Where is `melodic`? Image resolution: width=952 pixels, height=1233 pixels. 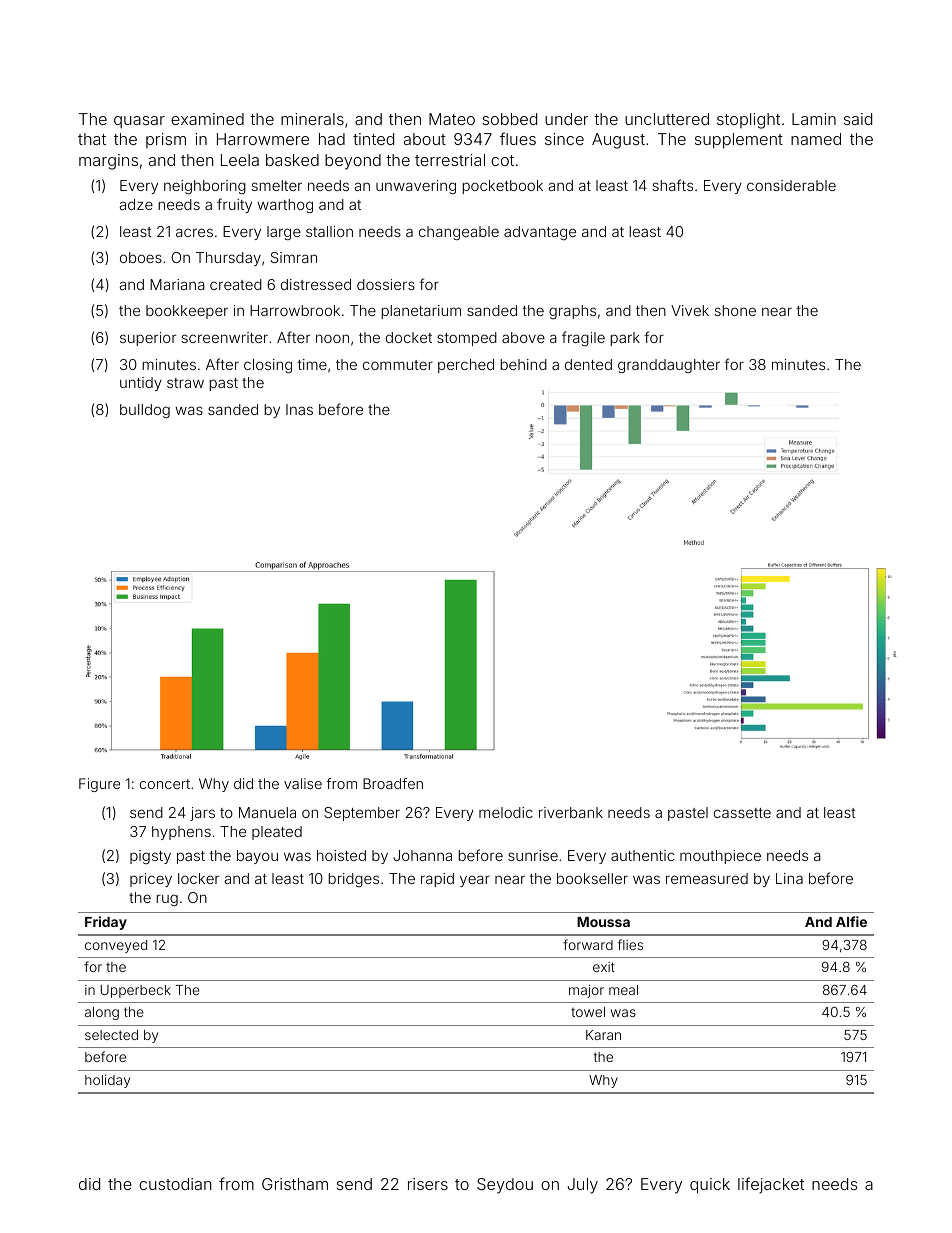
melodic is located at coordinates (506, 812).
